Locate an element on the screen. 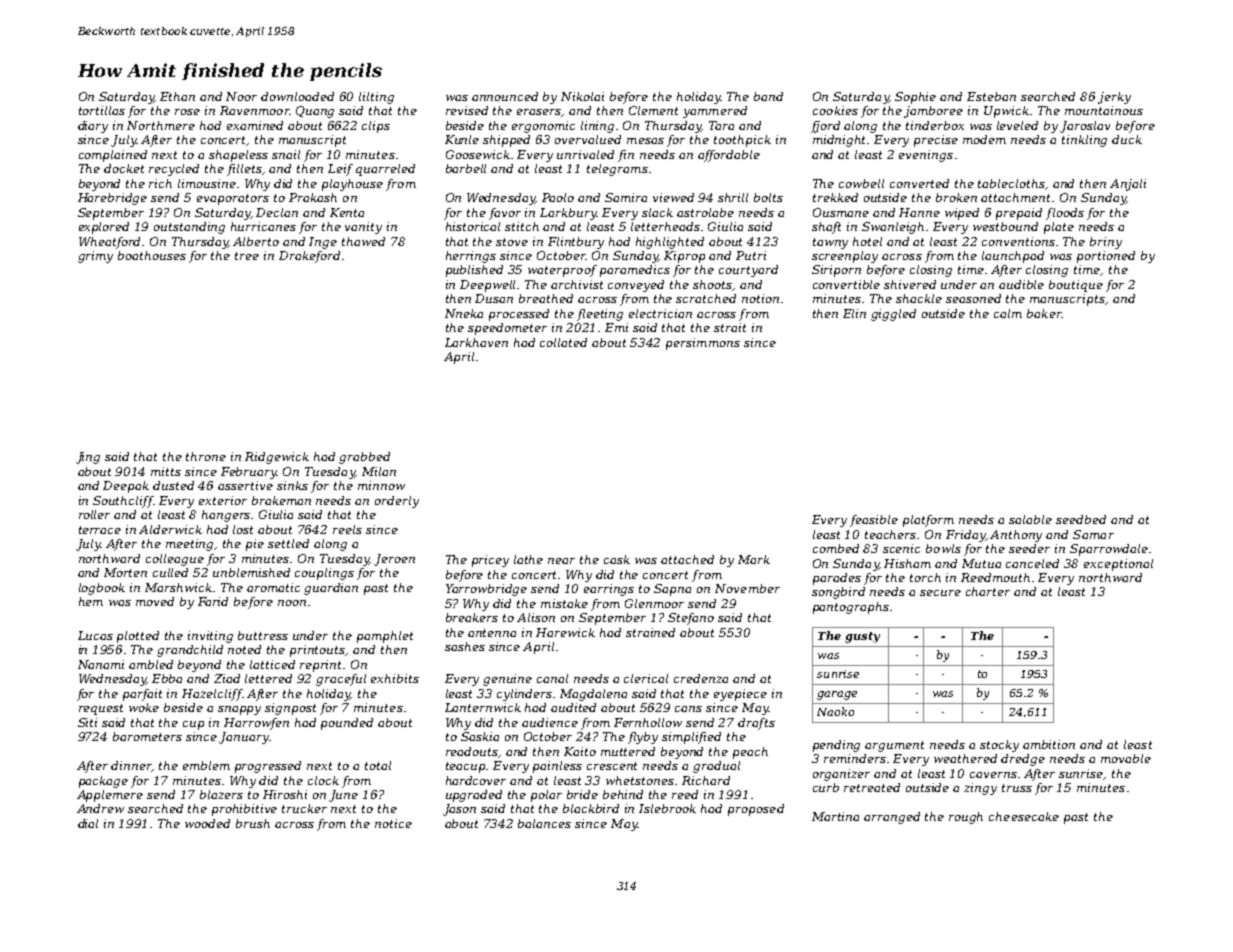  Stefano is located at coordinates (691, 619).
